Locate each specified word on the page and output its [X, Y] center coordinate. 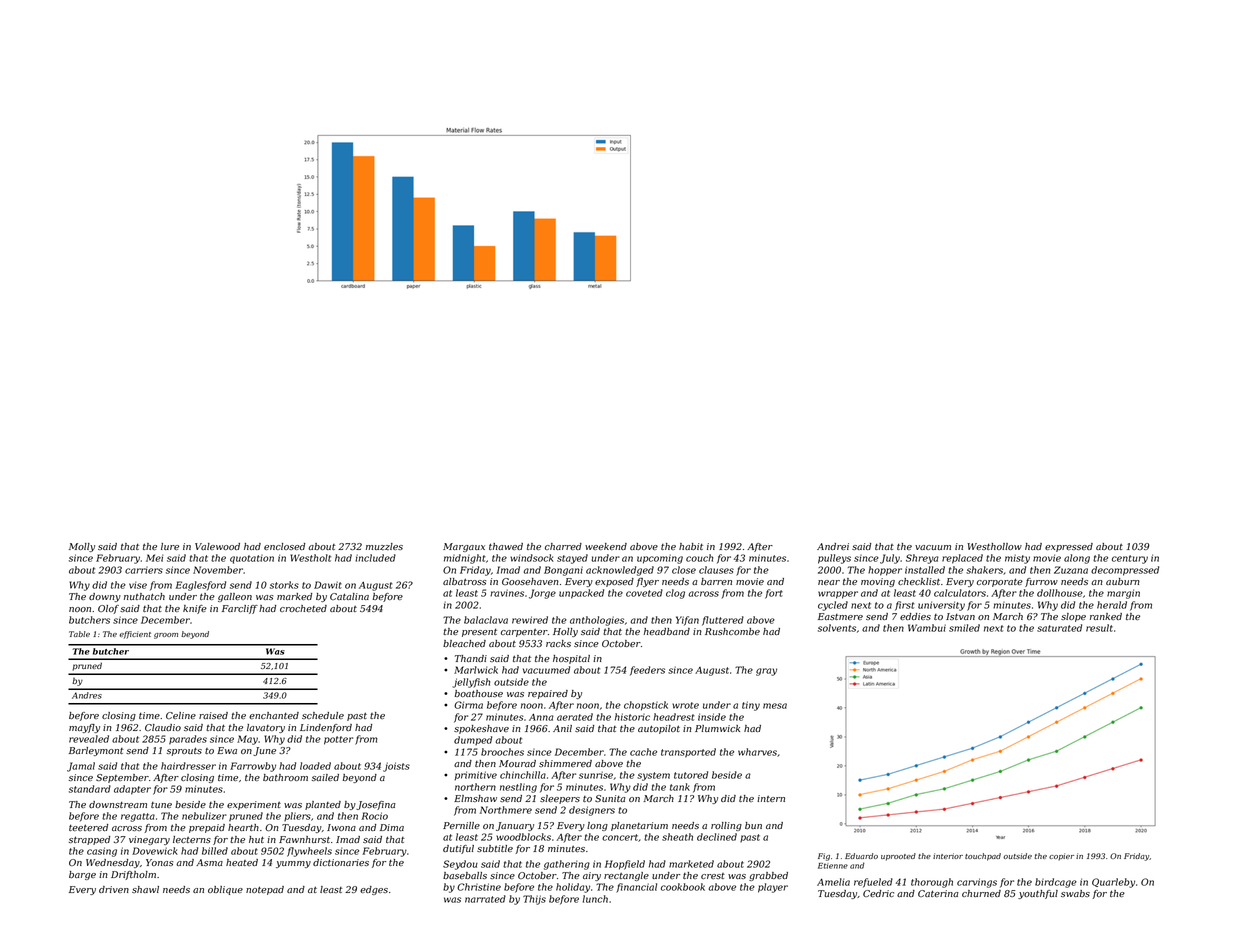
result [1099, 628]
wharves [757, 752]
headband [667, 631]
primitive [476, 776]
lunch [595, 899]
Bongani [563, 571]
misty [1017, 559]
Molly [82, 547]
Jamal [81, 767]
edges [374, 890]
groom [166, 636]
